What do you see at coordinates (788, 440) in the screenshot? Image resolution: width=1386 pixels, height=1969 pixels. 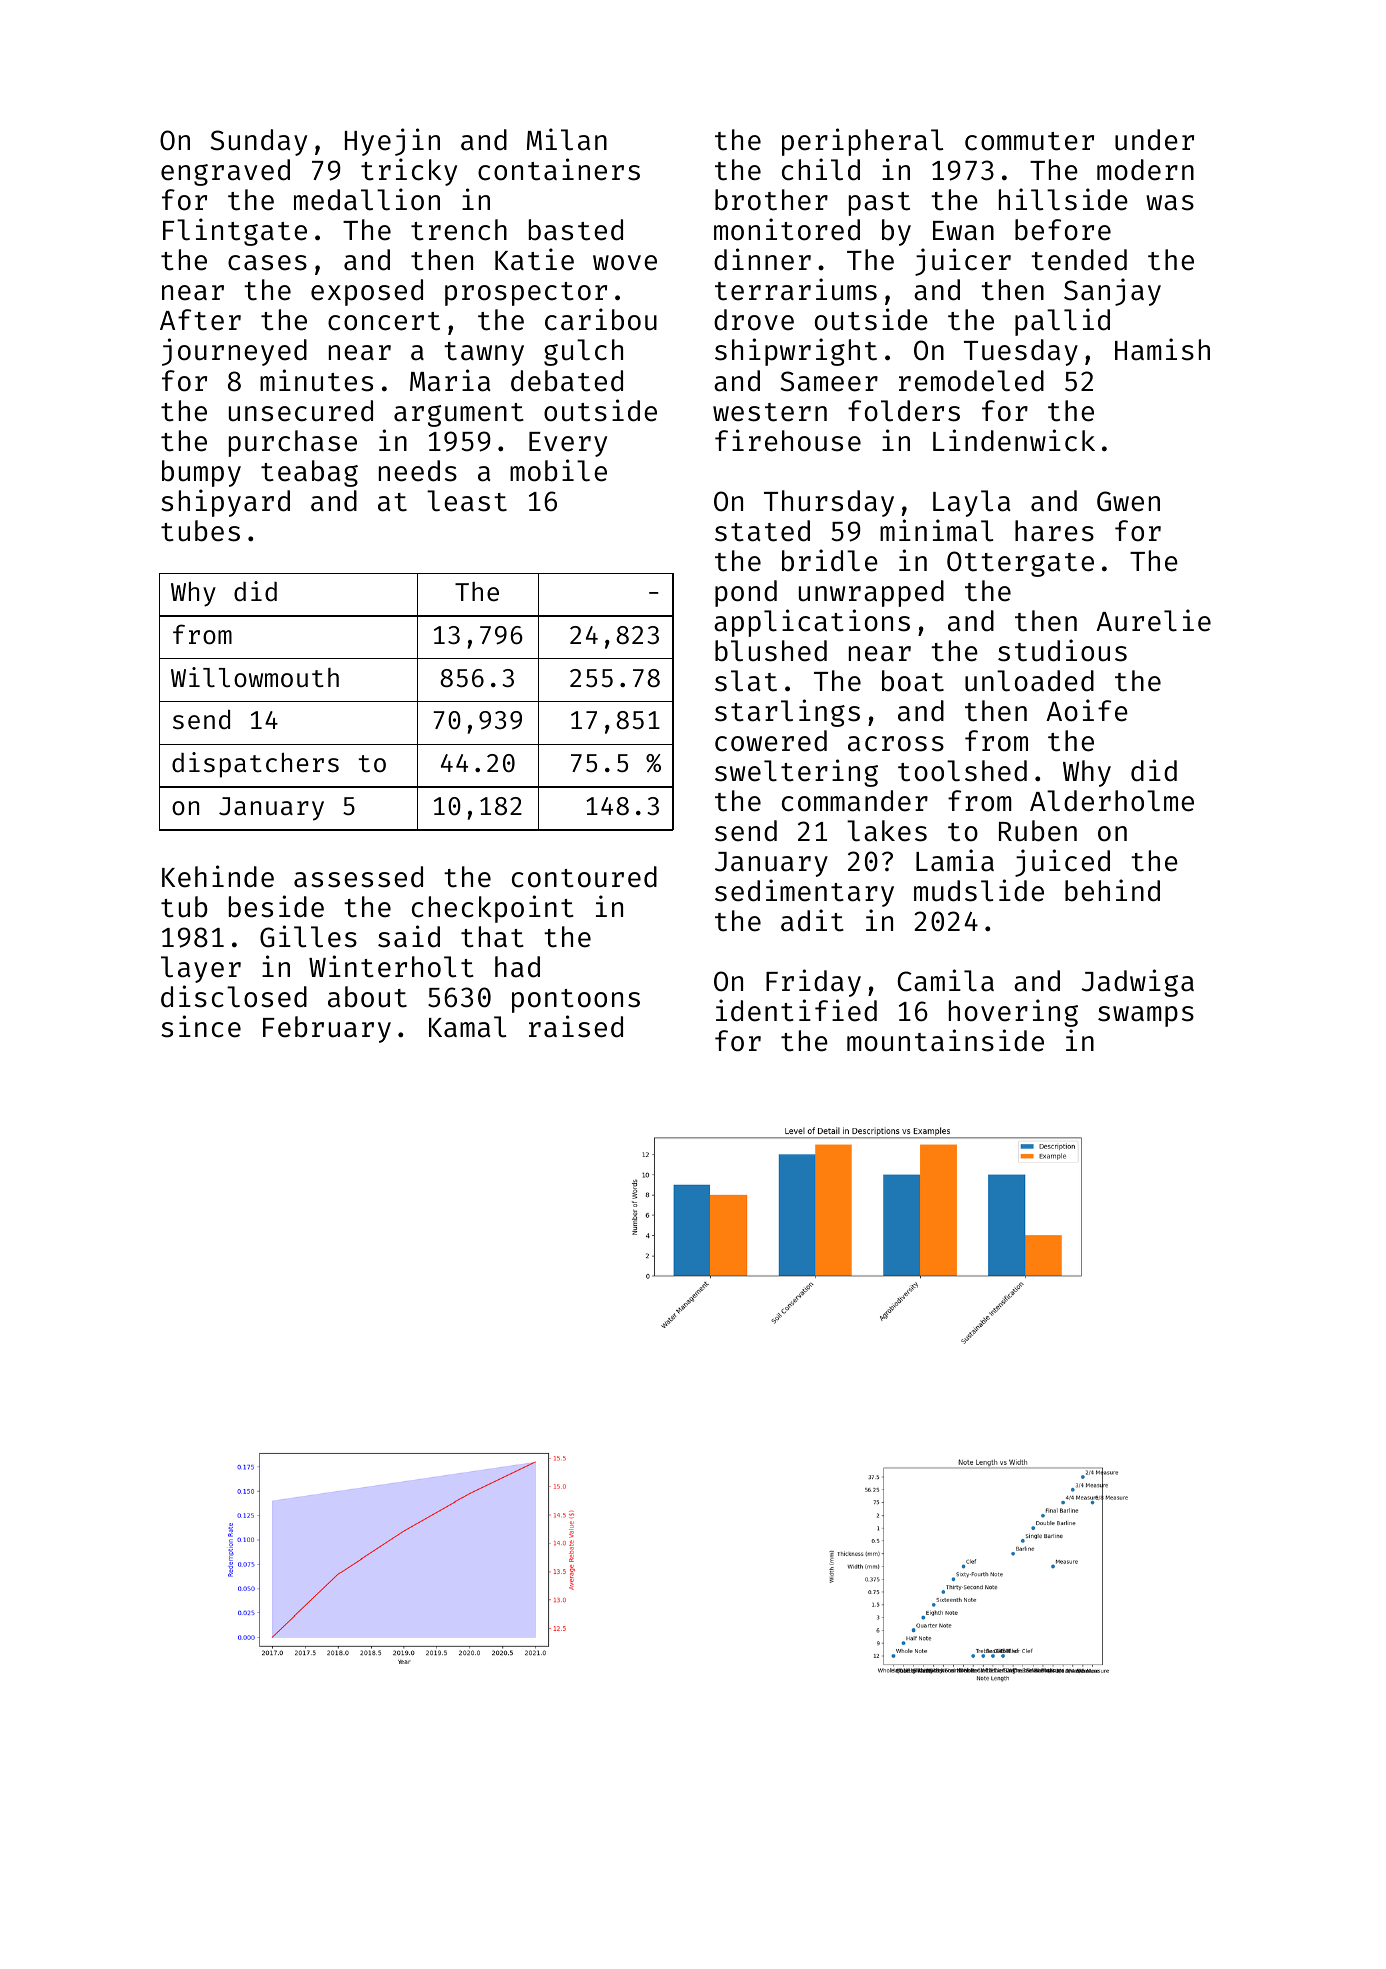 I see `firehouse` at bounding box center [788, 440].
